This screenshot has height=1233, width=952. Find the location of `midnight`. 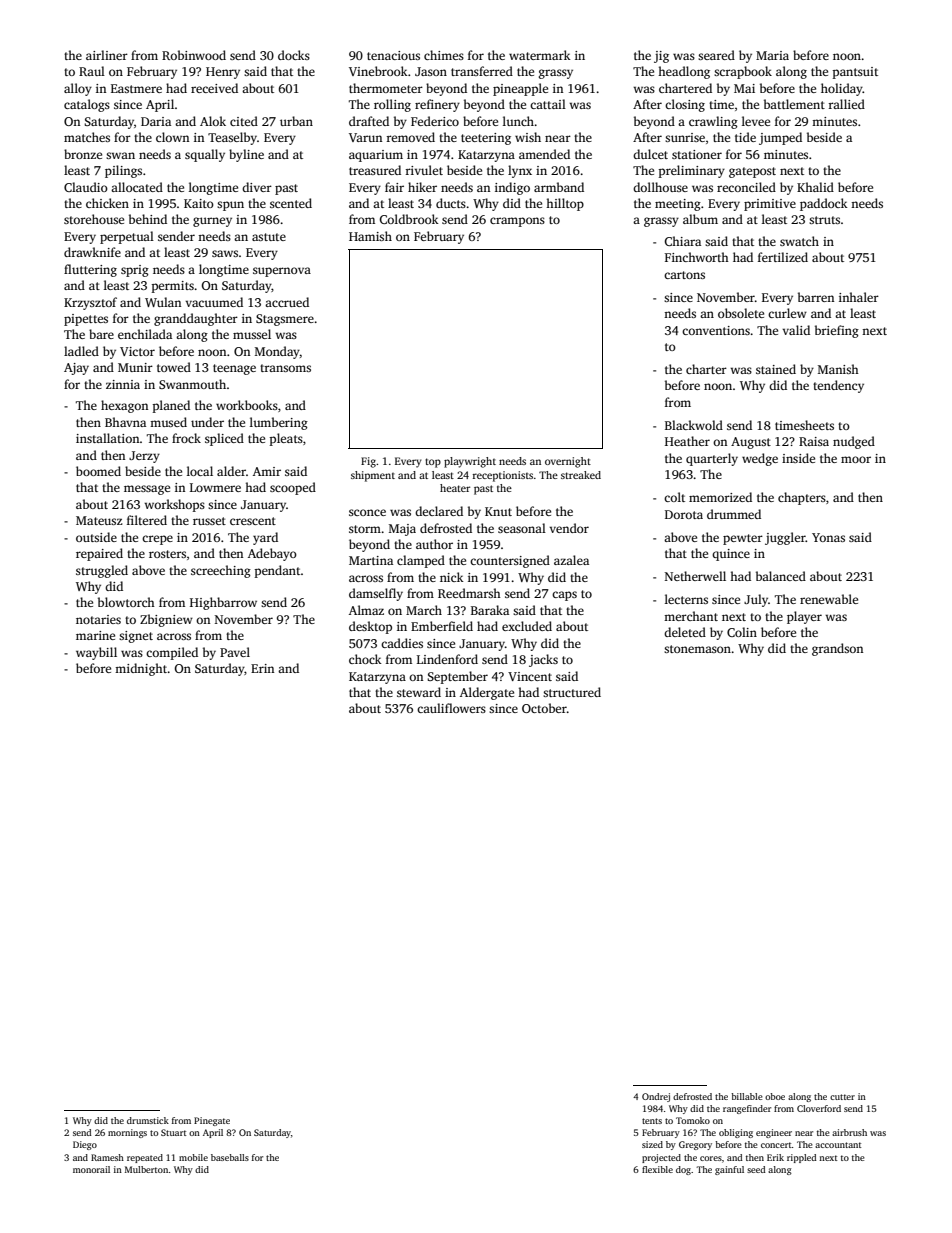

midnight is located at coordinates (141, 669).
